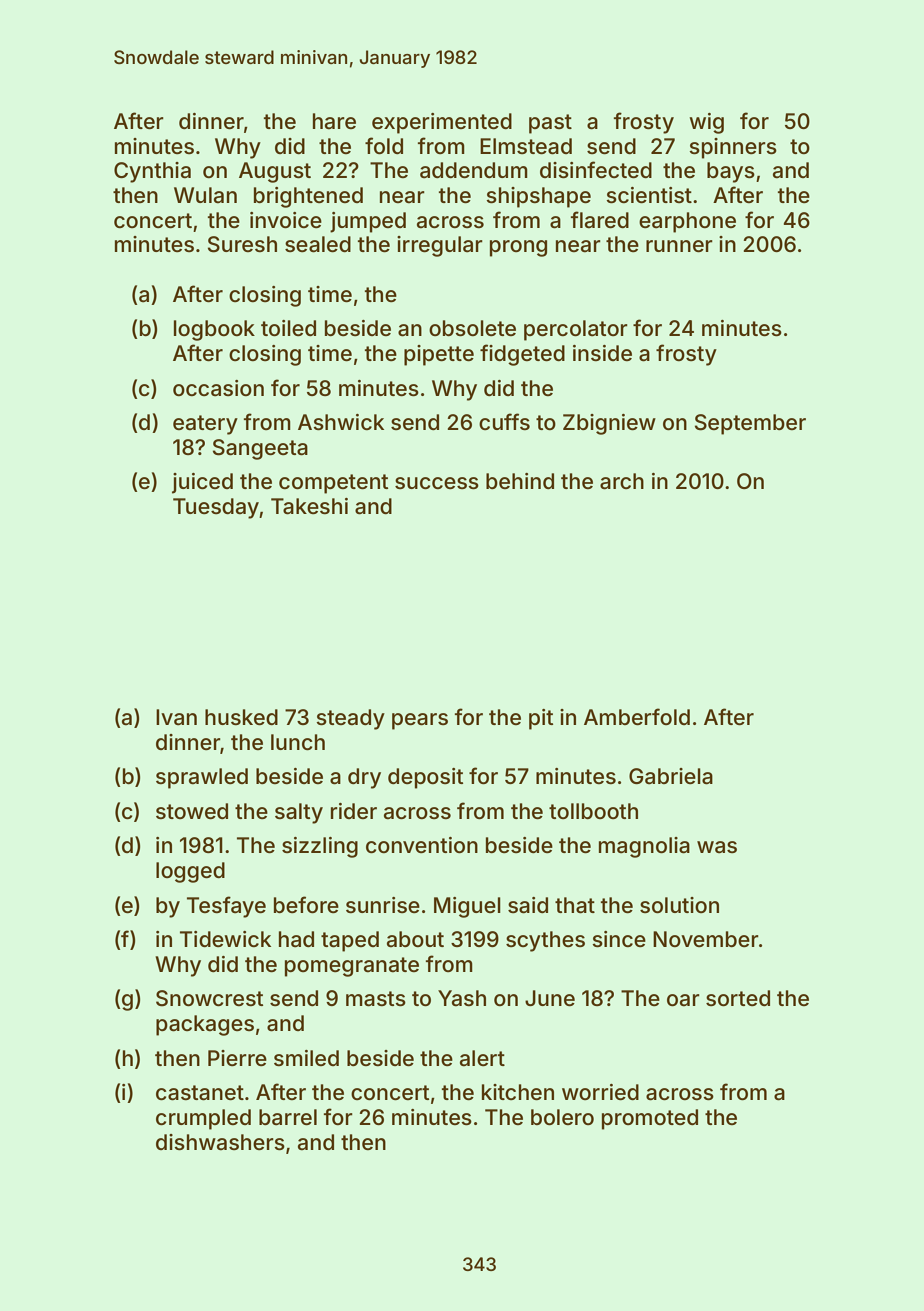  Describe the element at coordinates (650, 1119) in the screenshot. I see `promoted` at that location.
